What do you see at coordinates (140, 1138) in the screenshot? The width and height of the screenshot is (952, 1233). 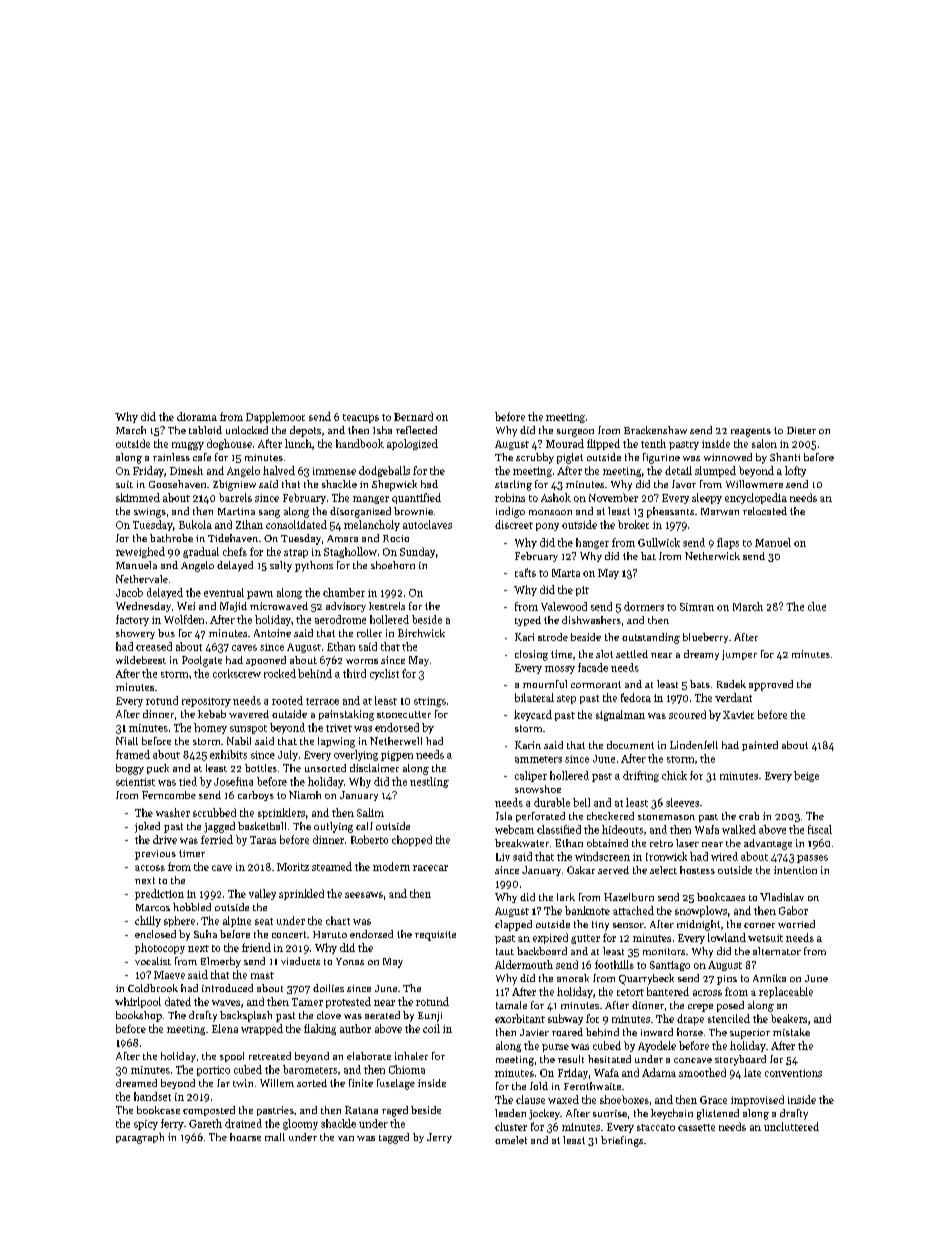 I see `paragraph` at bounding box center [140, 1138].
